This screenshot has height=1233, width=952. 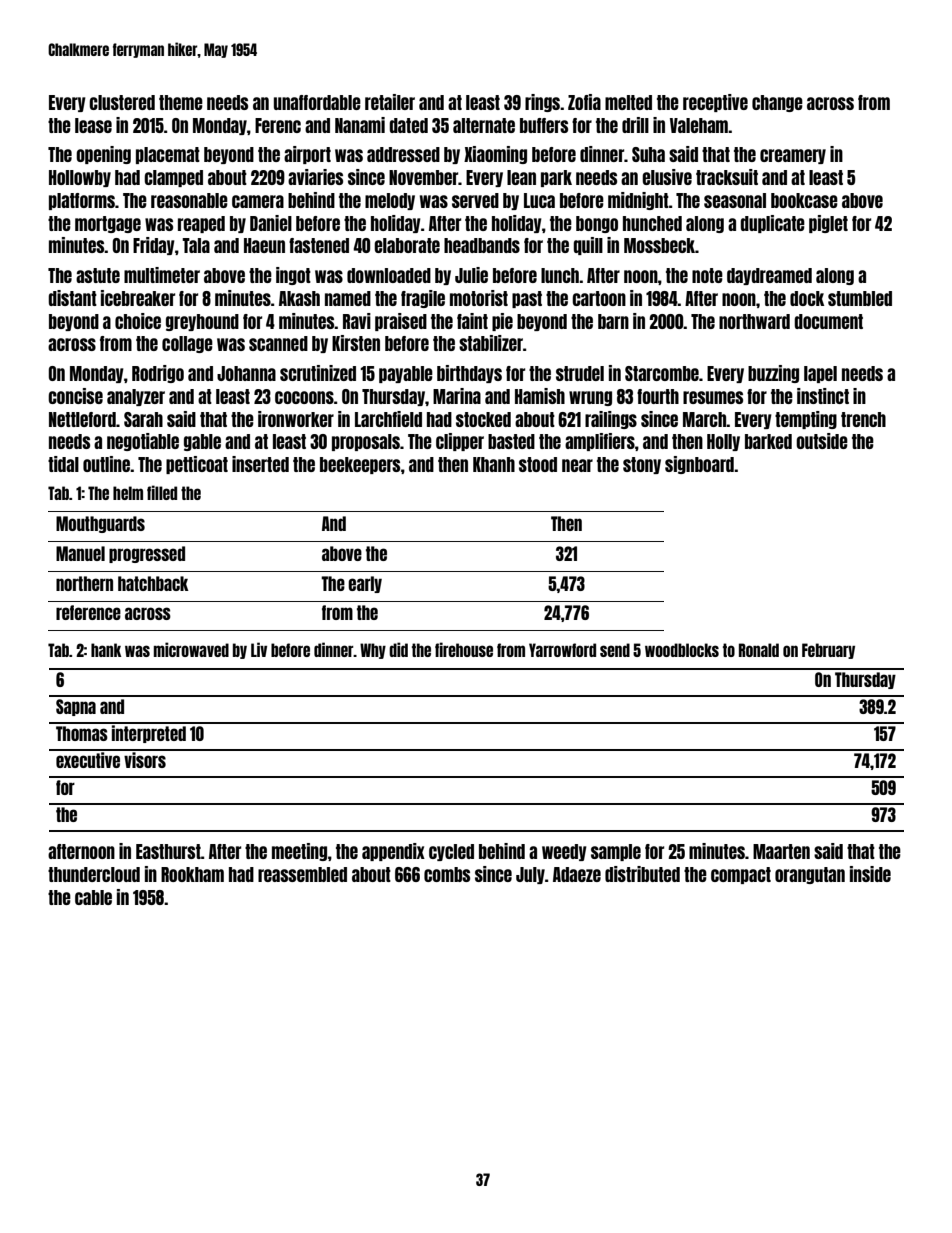 I want to click on Zofia, so click(x=584, y=102).
